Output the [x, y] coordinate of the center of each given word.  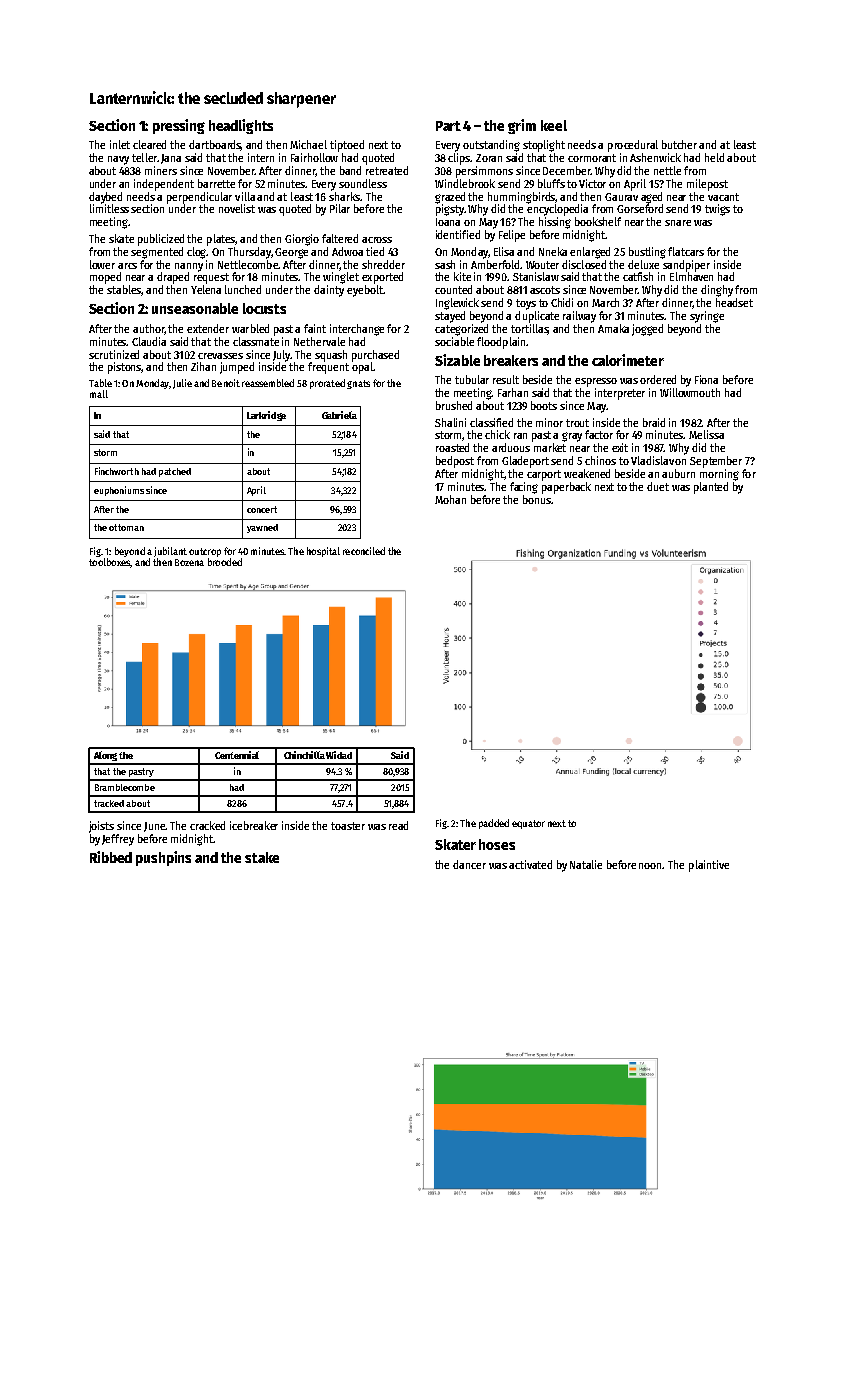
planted [711, 488]
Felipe [512, 236]
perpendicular [199, 198]
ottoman [126, 527]
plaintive [709, 866]
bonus [537, 499]
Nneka [553, 251]
